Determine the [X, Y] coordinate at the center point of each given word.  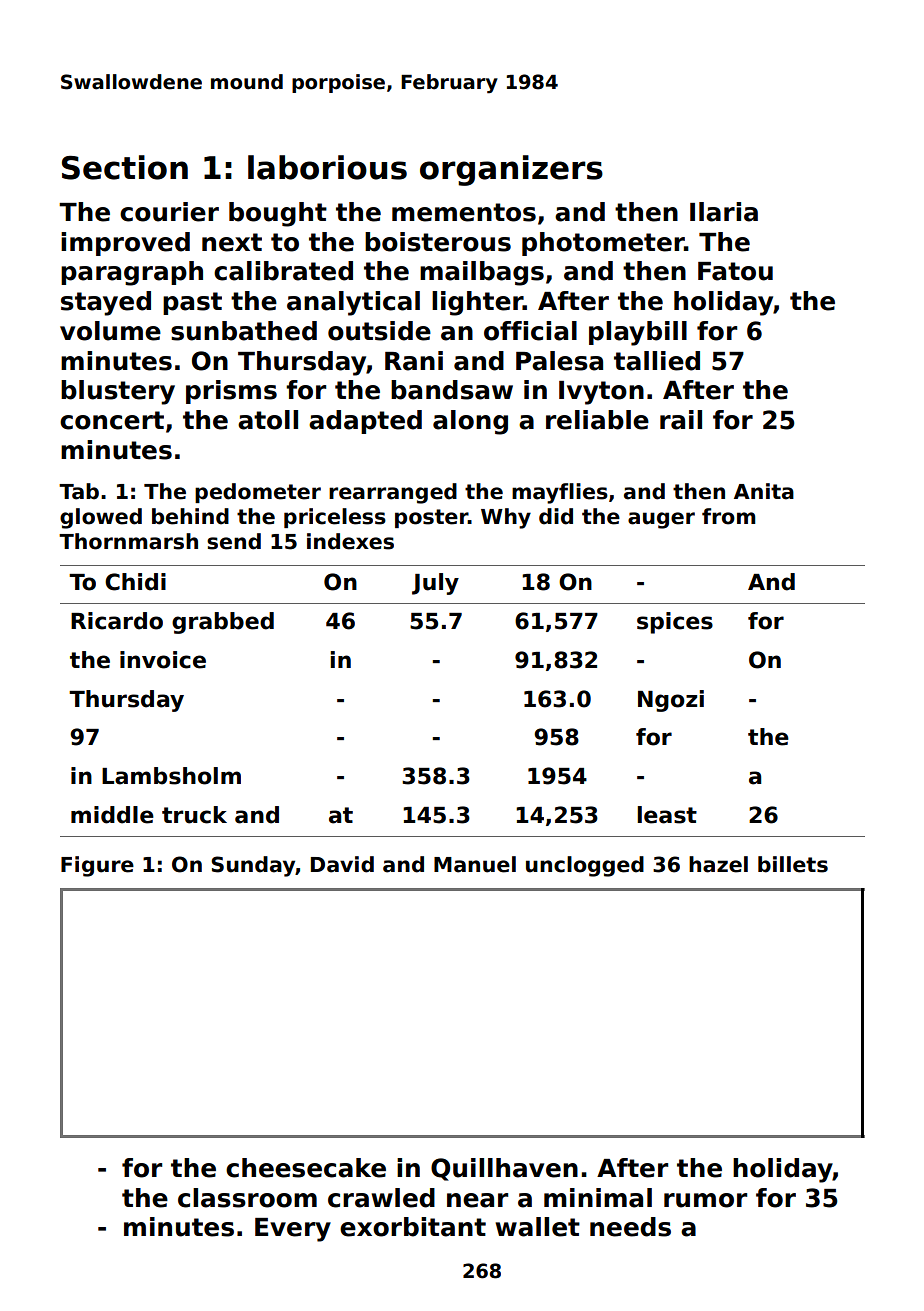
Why [506, 518]
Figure [97, 866]
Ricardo [117, 621]
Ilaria [724, 212]
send [234, 541]
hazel [718, 864]
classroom [247, 1198]
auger [661, 520]
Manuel [475, 864]
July [435, 584]
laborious [327, 167]
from [728, 516]
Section [125, 167]
